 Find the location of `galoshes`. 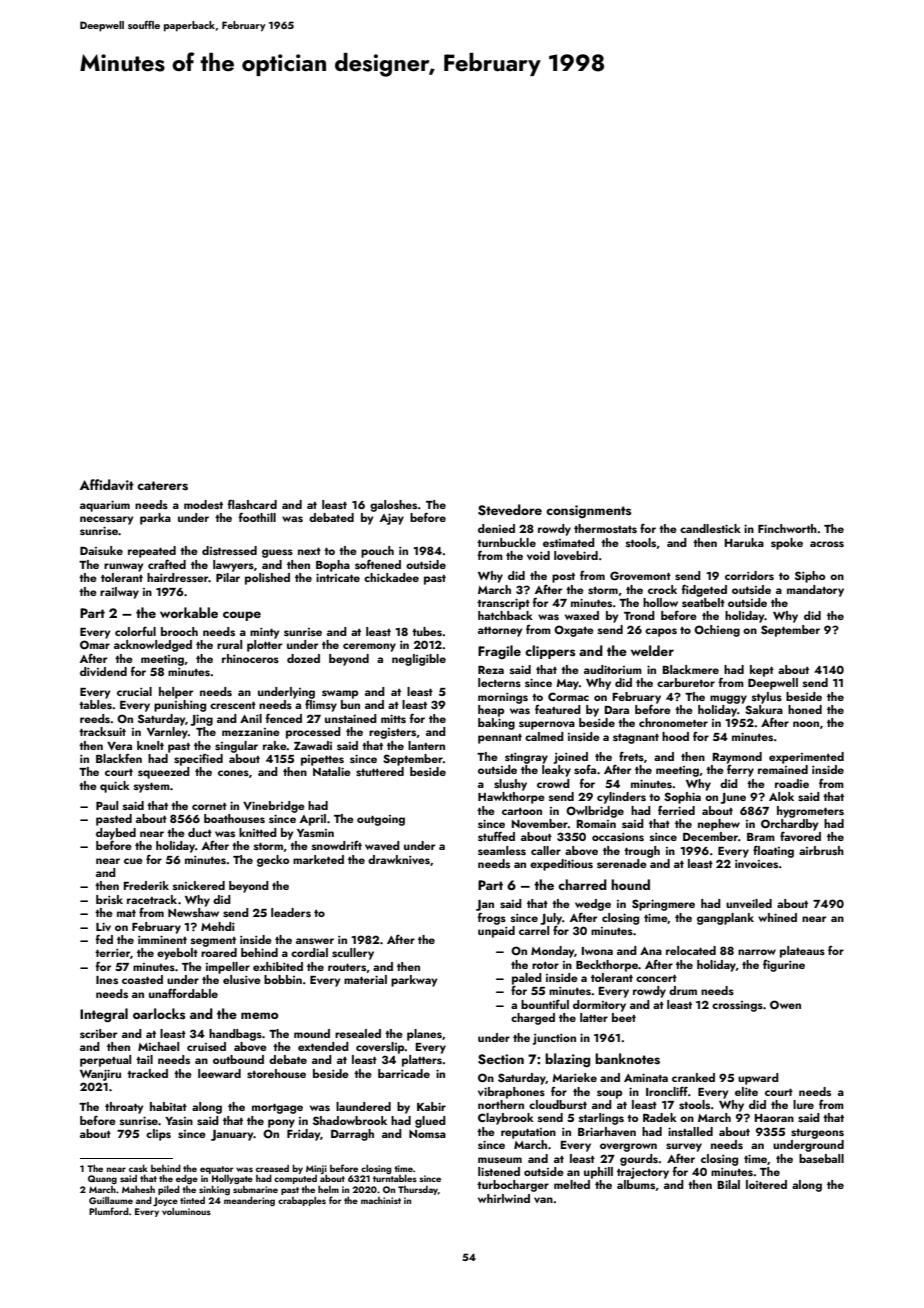

galoshes is located at coordinates (393, 506).
